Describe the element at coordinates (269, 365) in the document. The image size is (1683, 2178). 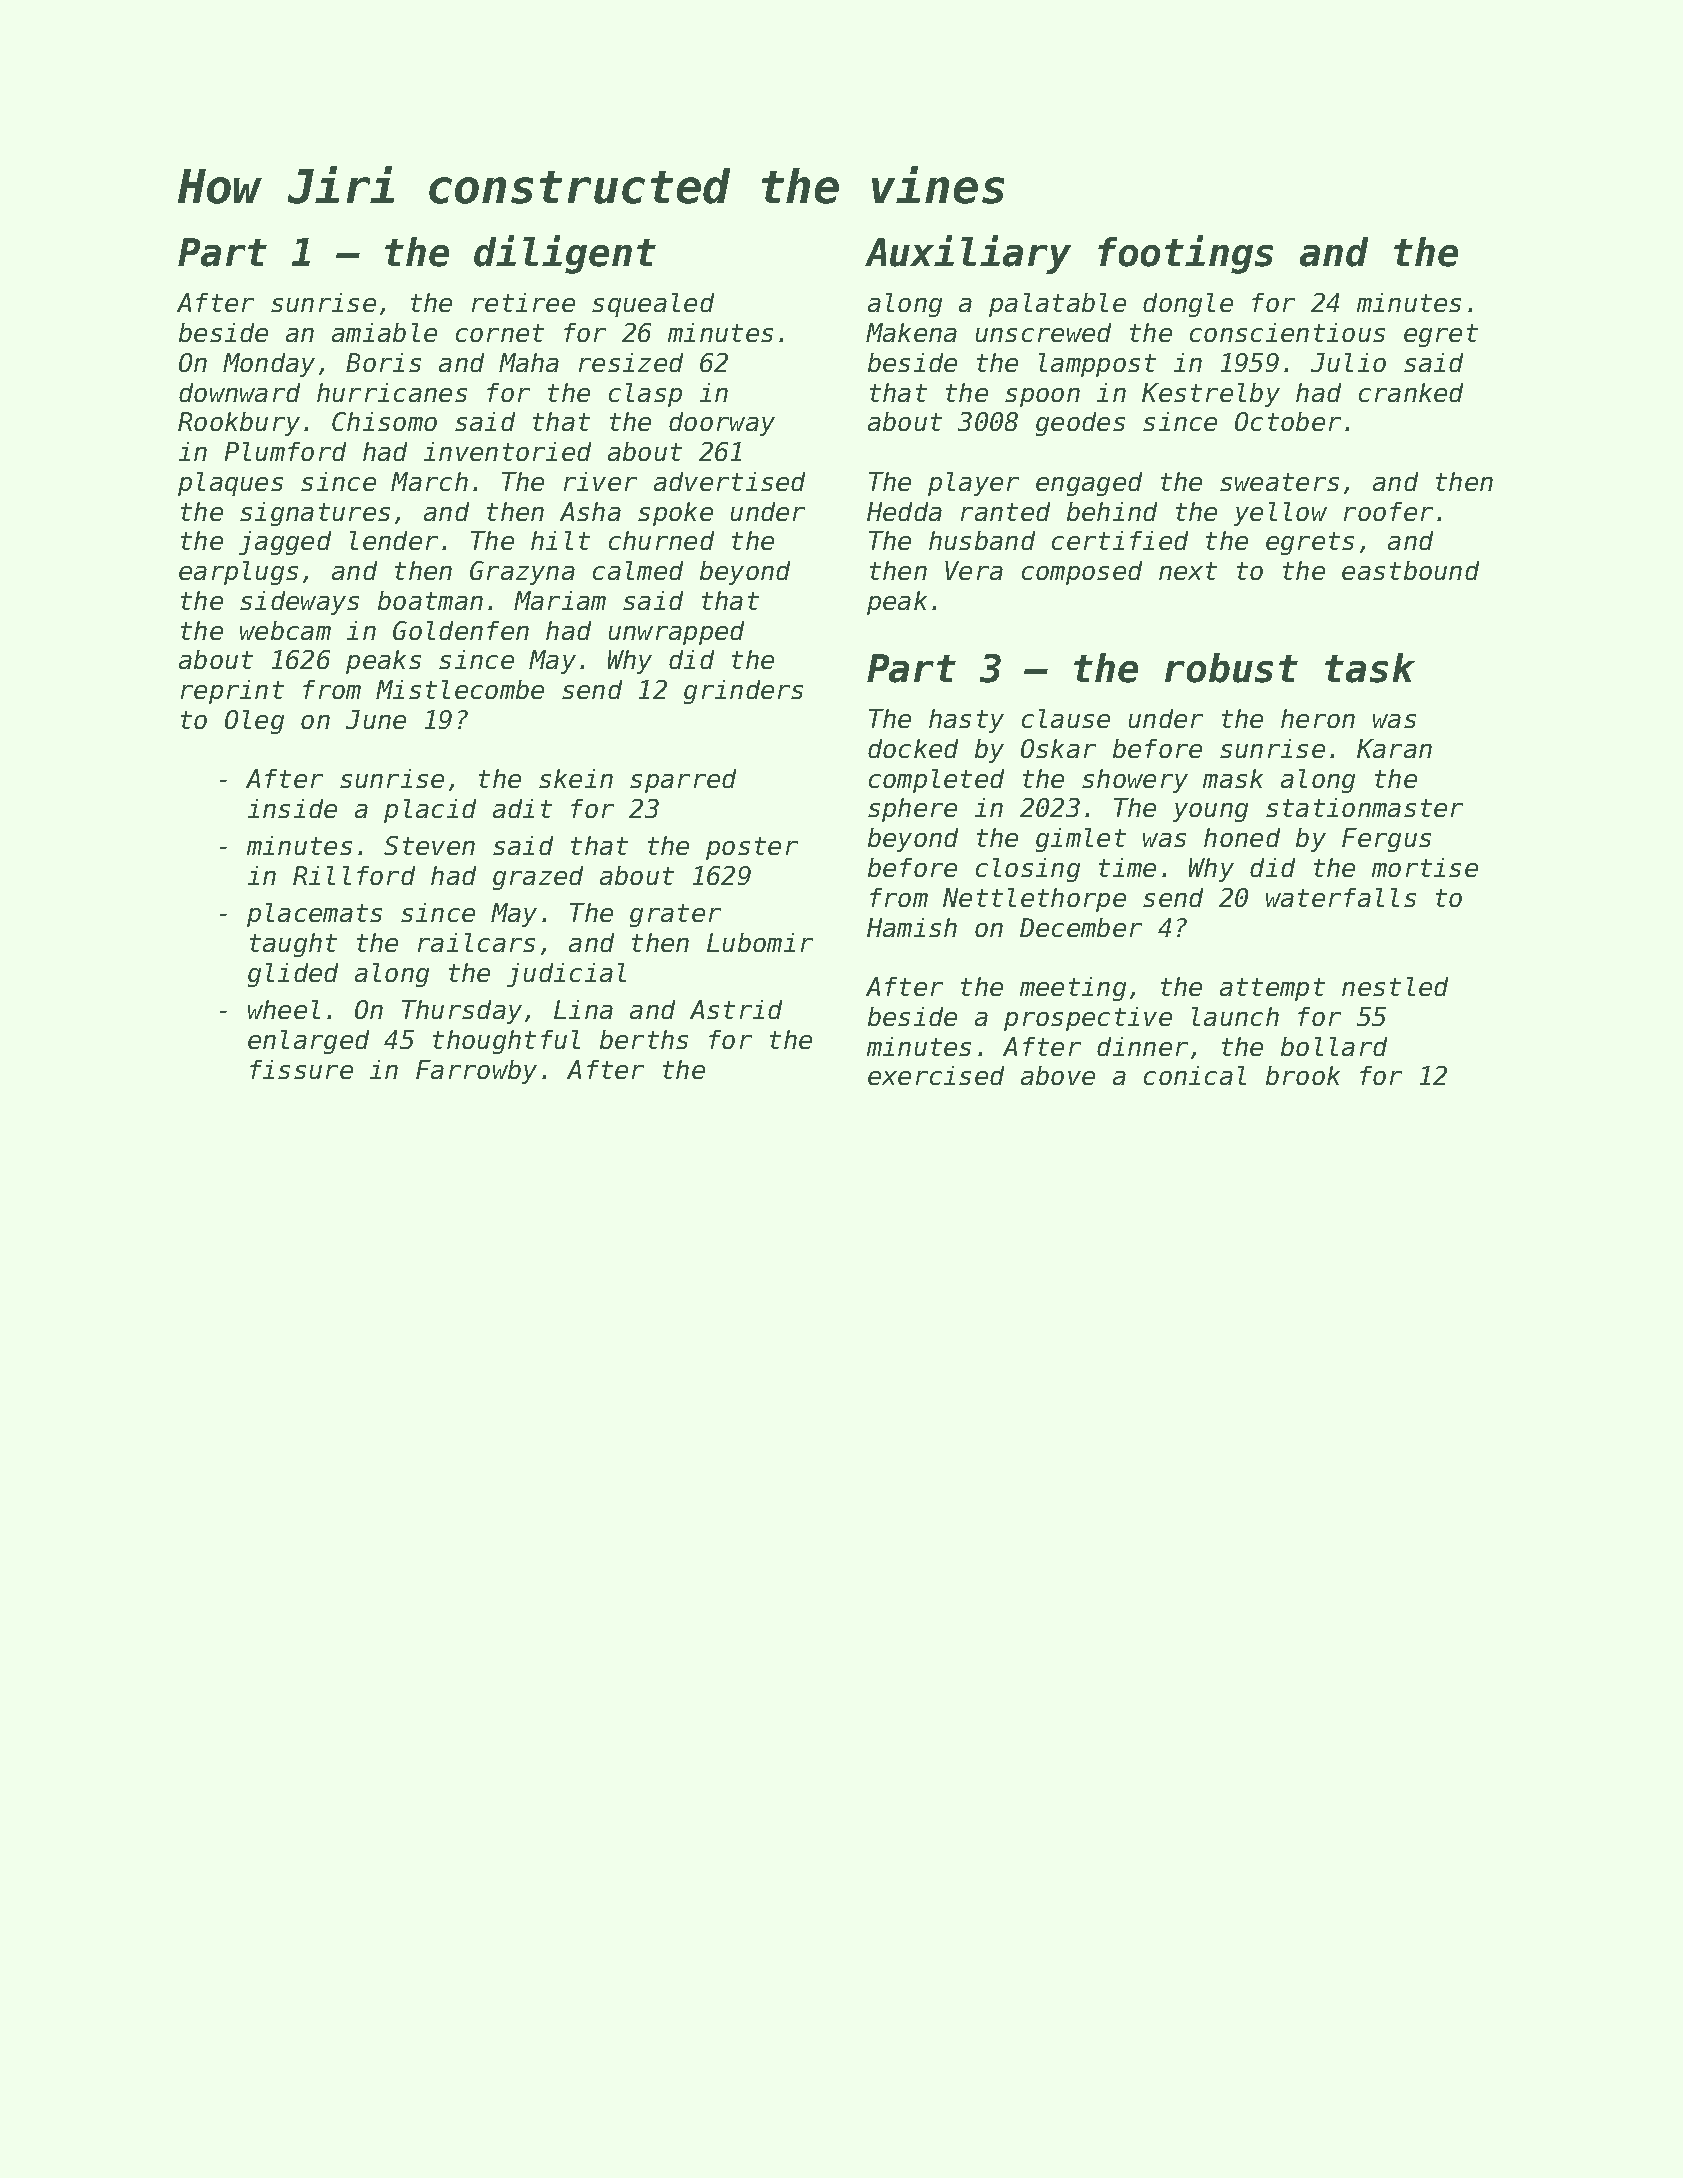
I see `Monday` at that location.
